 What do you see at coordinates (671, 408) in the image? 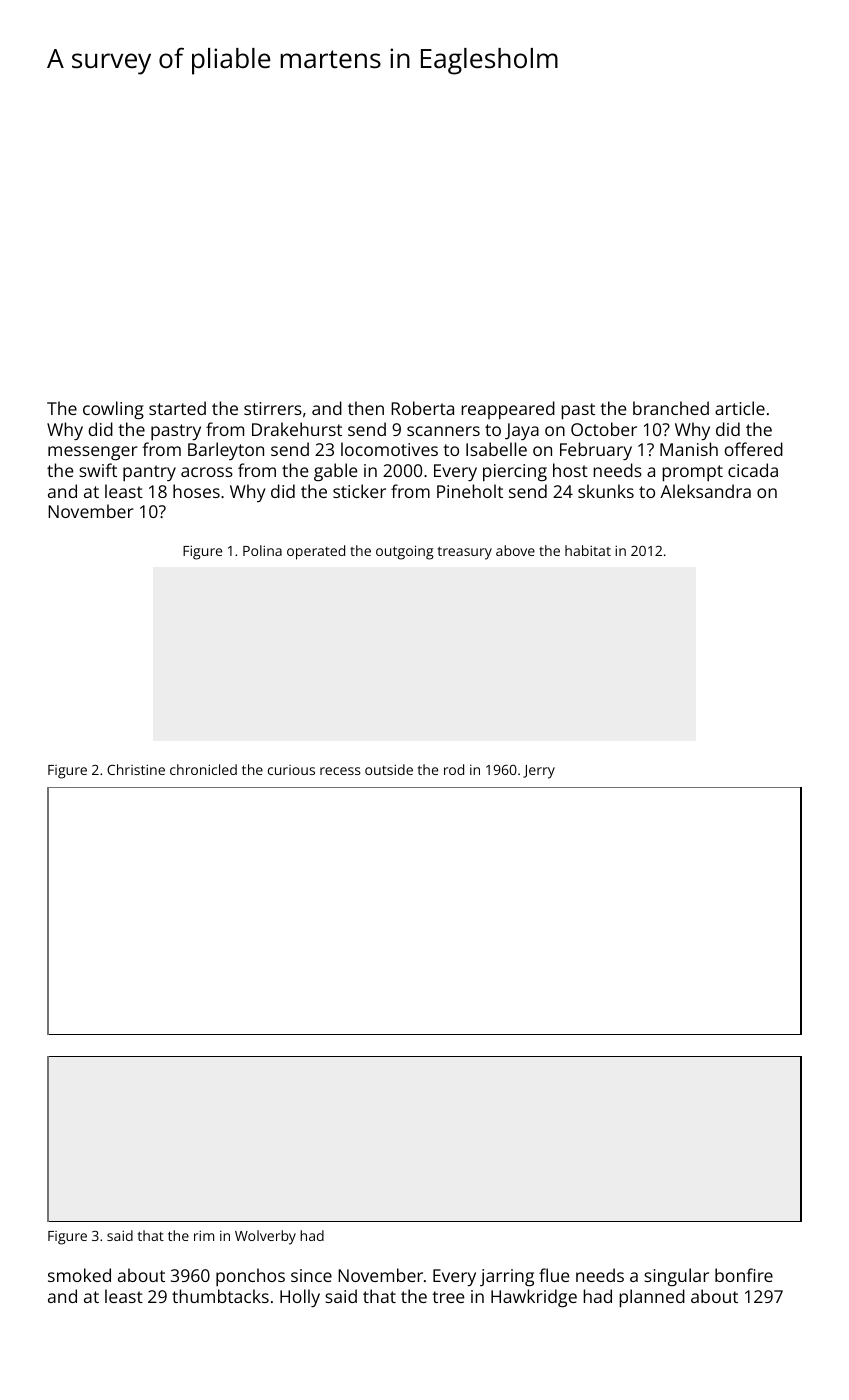
I see `branched` at bounding box center [671, 408].
